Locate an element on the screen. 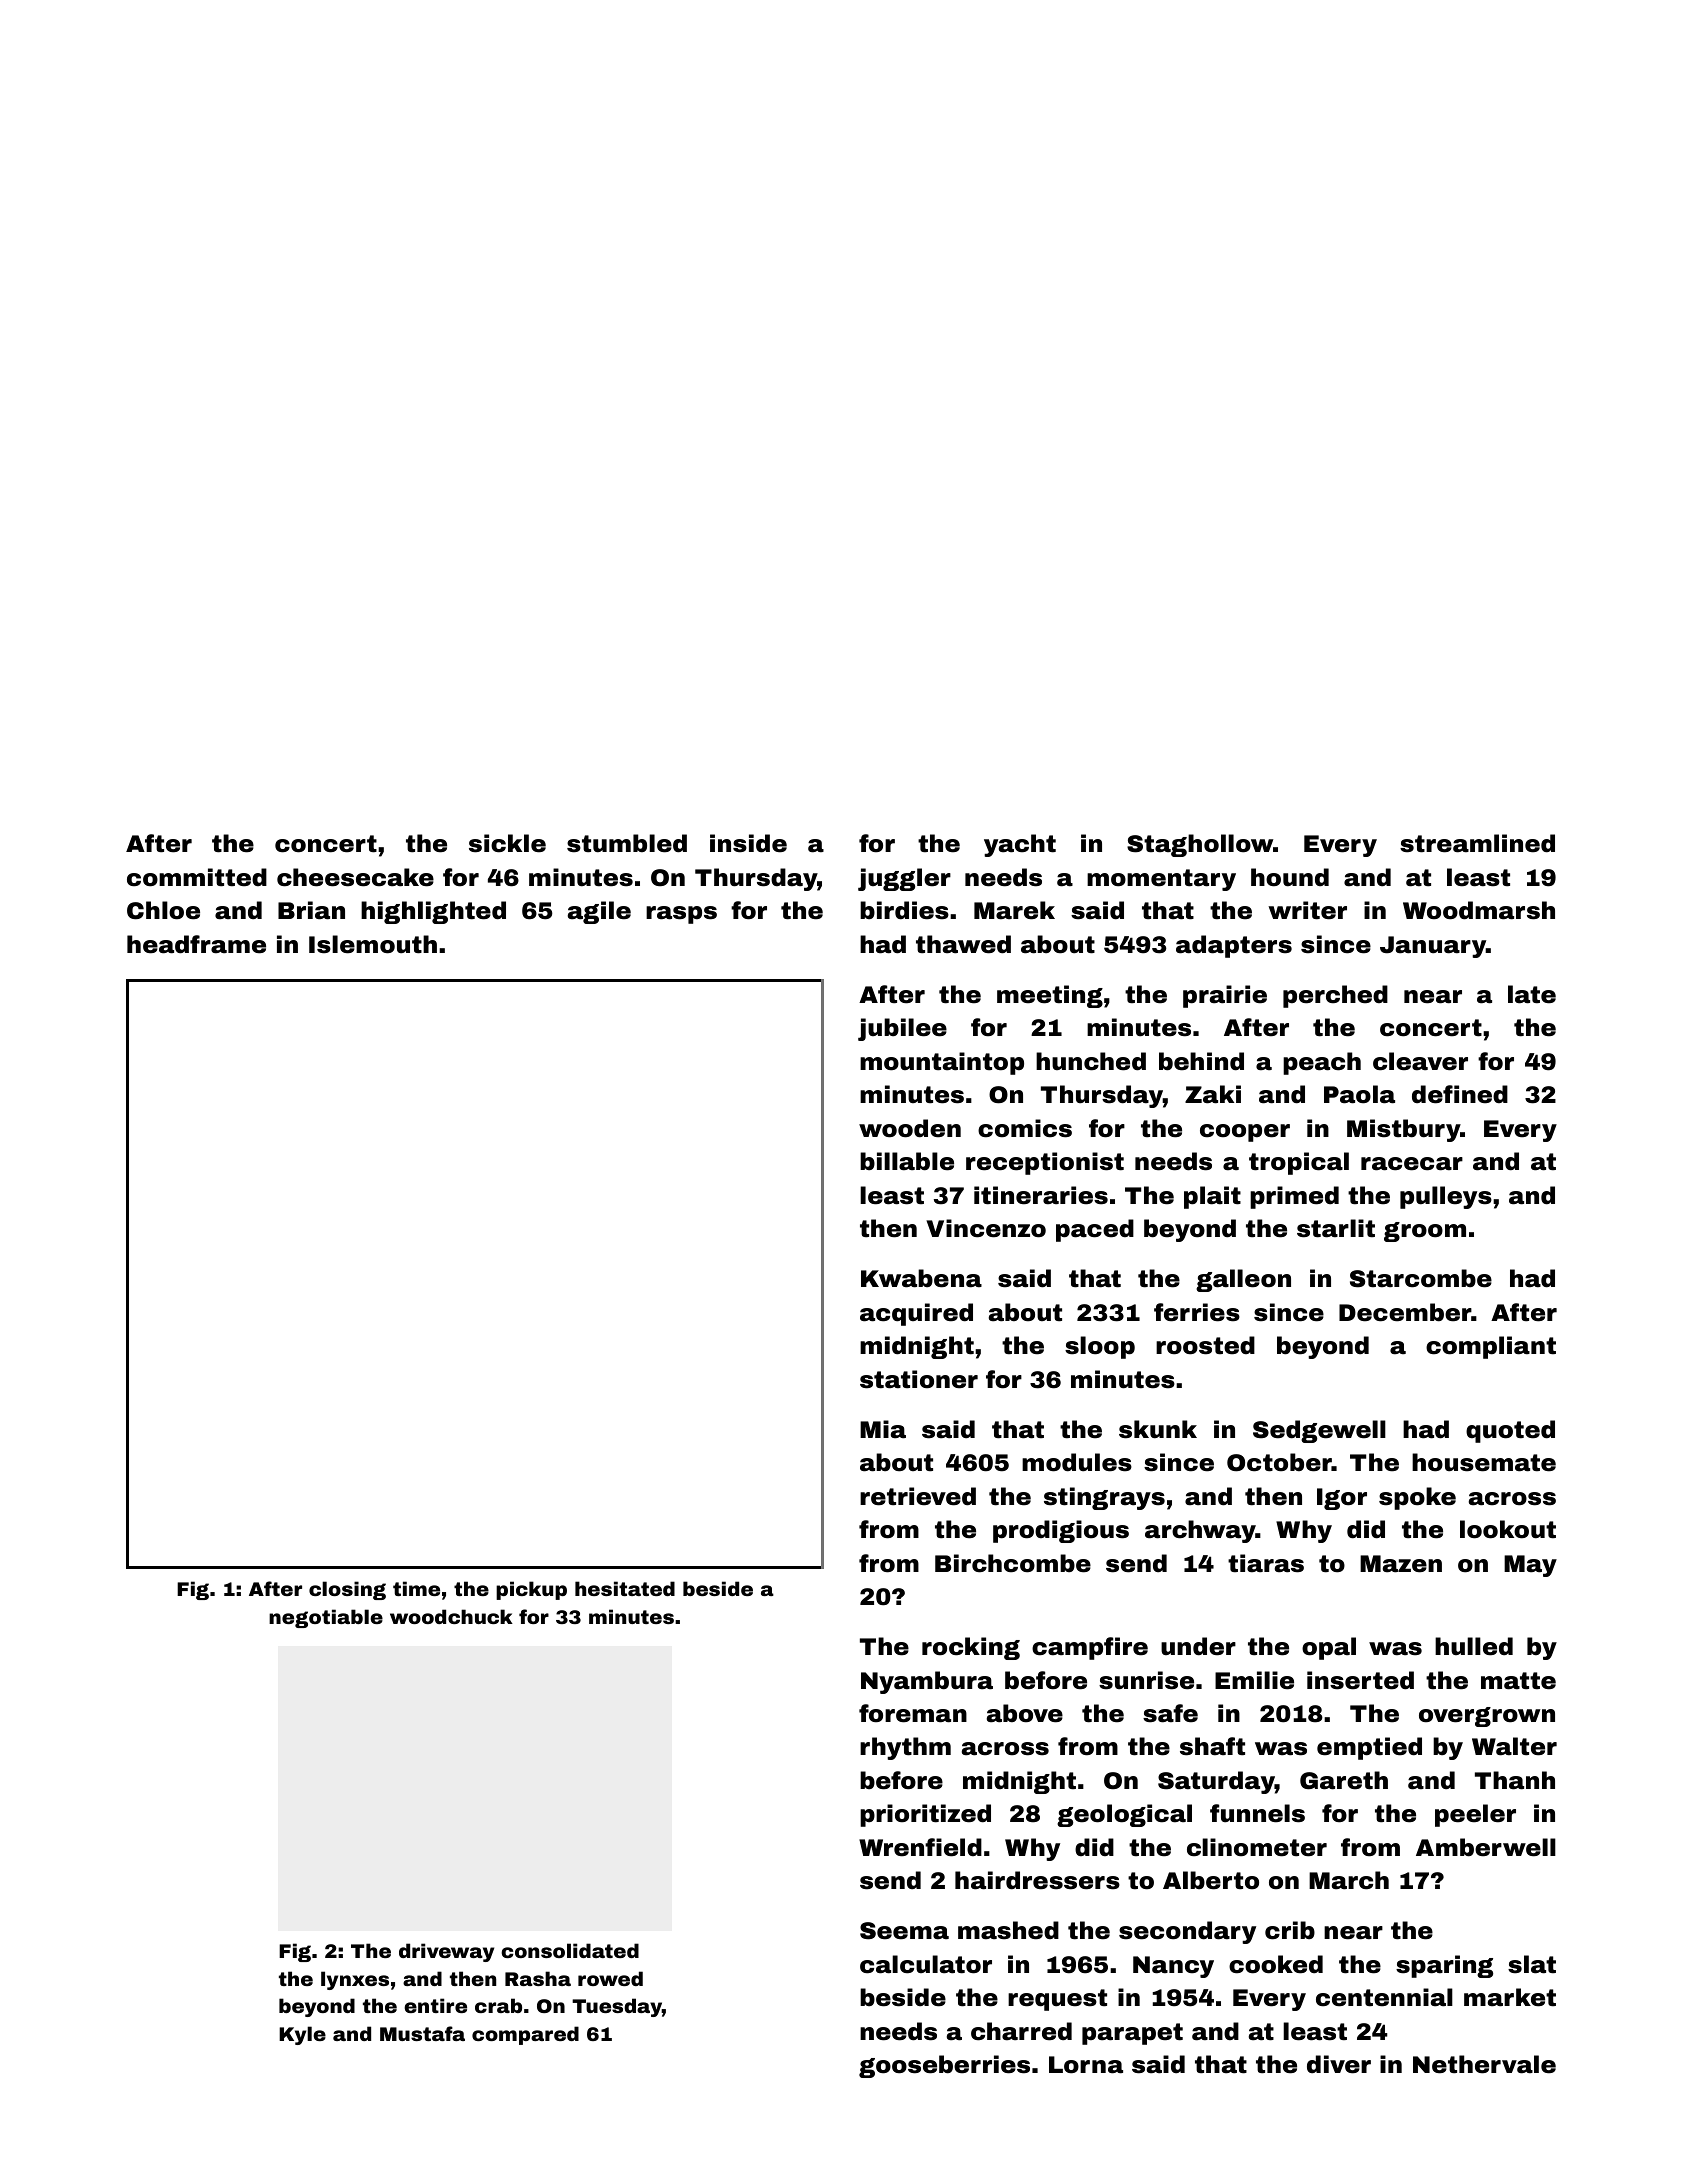  acquired is located at coordinates (916, 1314).
